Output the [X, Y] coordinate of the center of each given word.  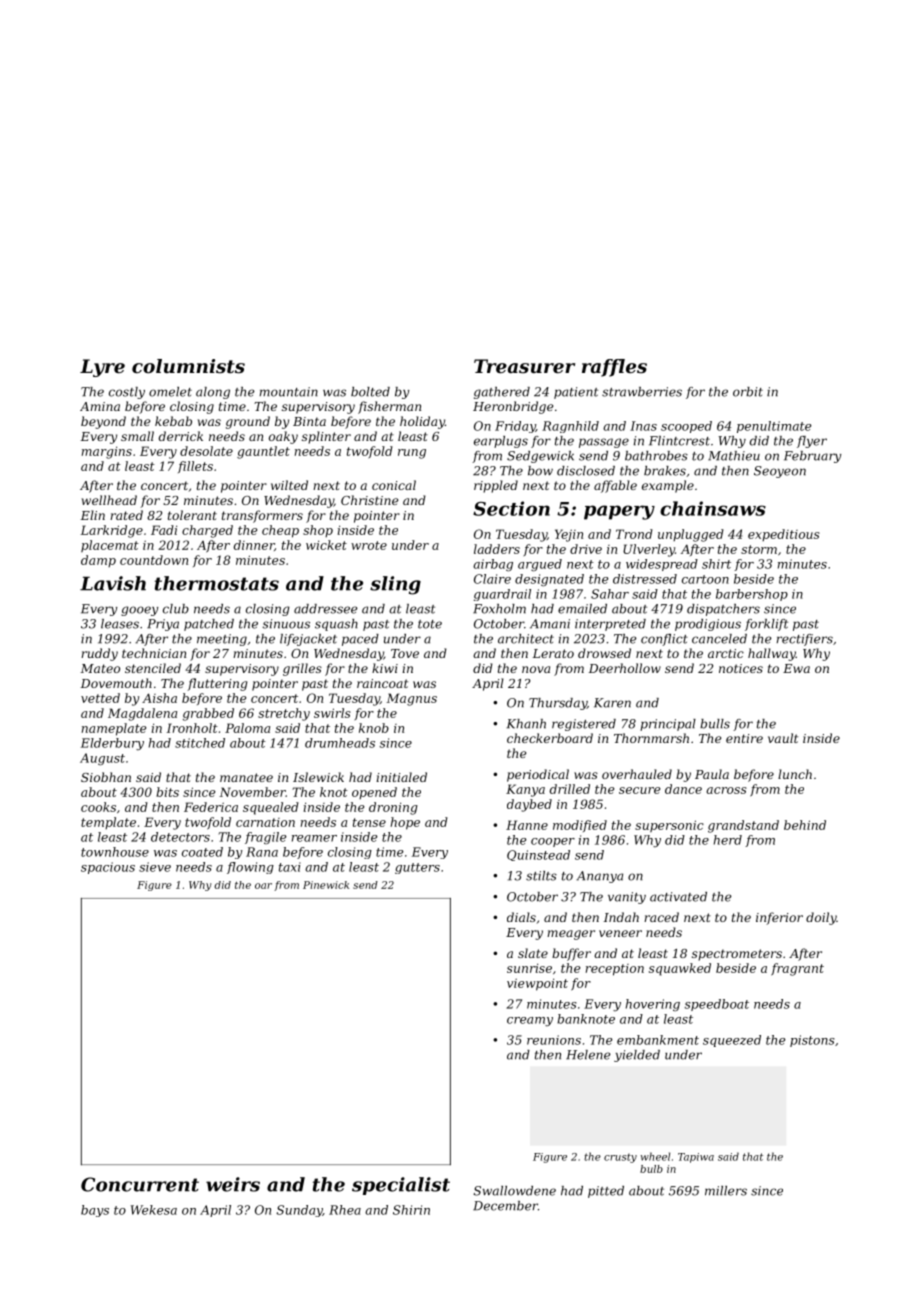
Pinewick [326, 885]
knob [374, 728]
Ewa [796, 668]
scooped [686, 427]
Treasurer [524, 366]
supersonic [669, 826]
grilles [302, 669]
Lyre [102, 368]
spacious [108, 868]
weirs [233, 1184]
